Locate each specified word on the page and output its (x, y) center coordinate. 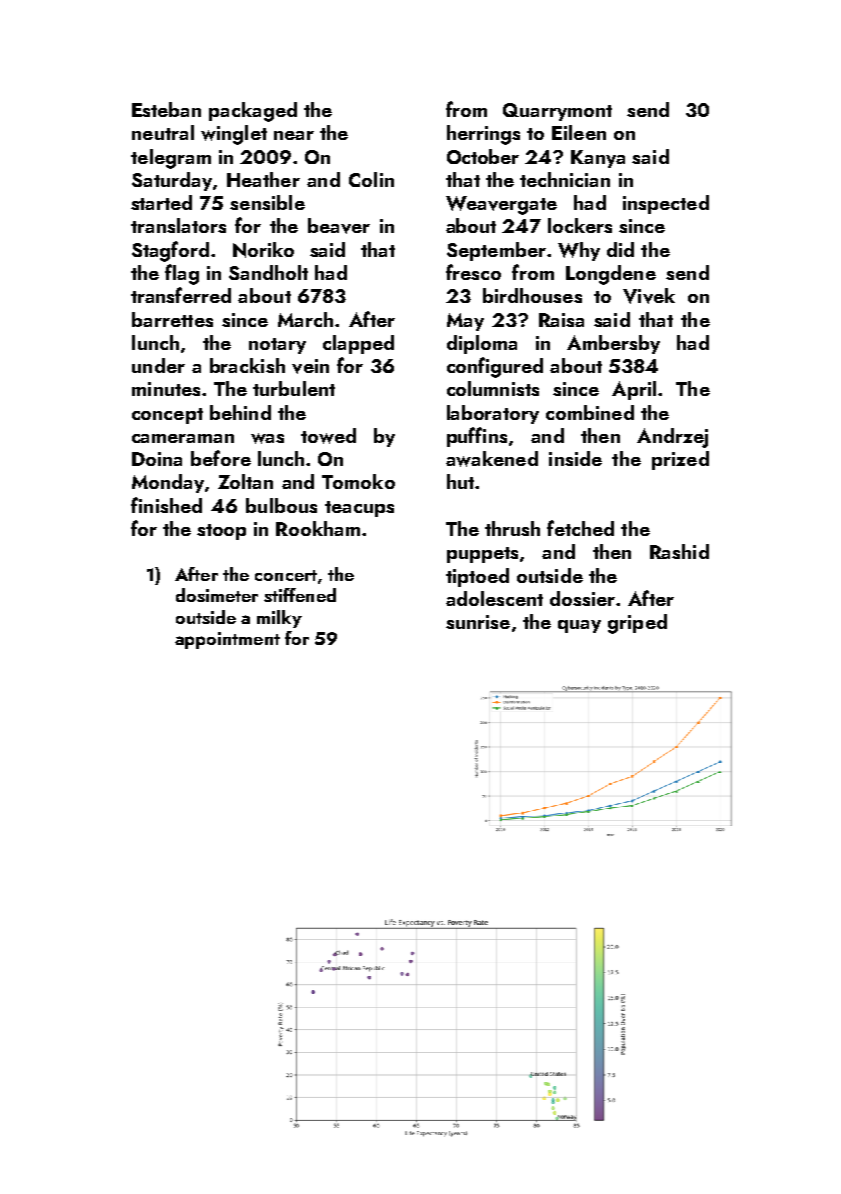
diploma (482, 344)
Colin (371, 179)
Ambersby (613, 344)
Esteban (166, 109)
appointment (227, 640)
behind (240, 412)
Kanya (598, 159)
